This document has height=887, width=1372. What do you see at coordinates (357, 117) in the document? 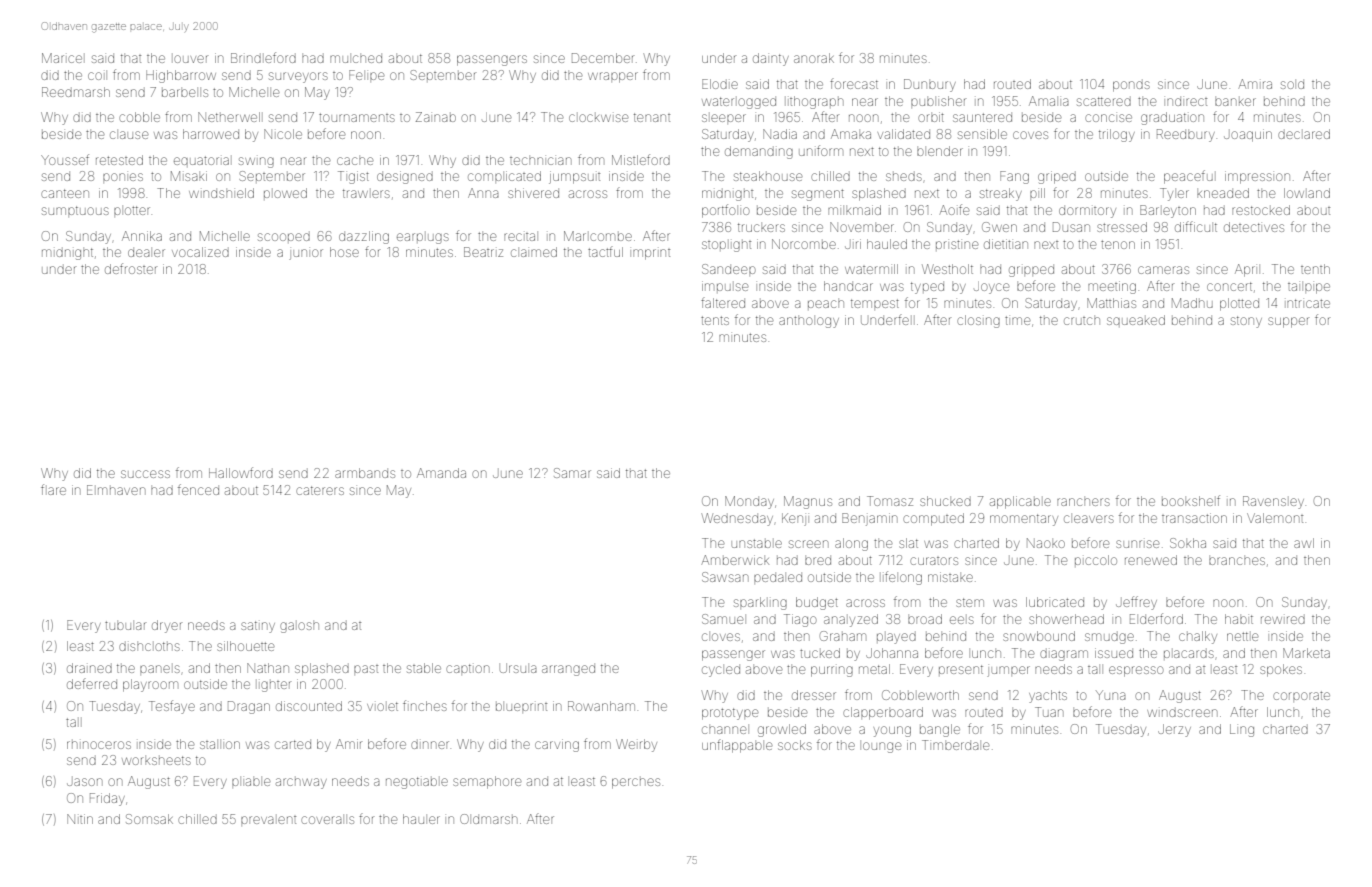
I see `tournaments` at bounding box center [357, 117].
